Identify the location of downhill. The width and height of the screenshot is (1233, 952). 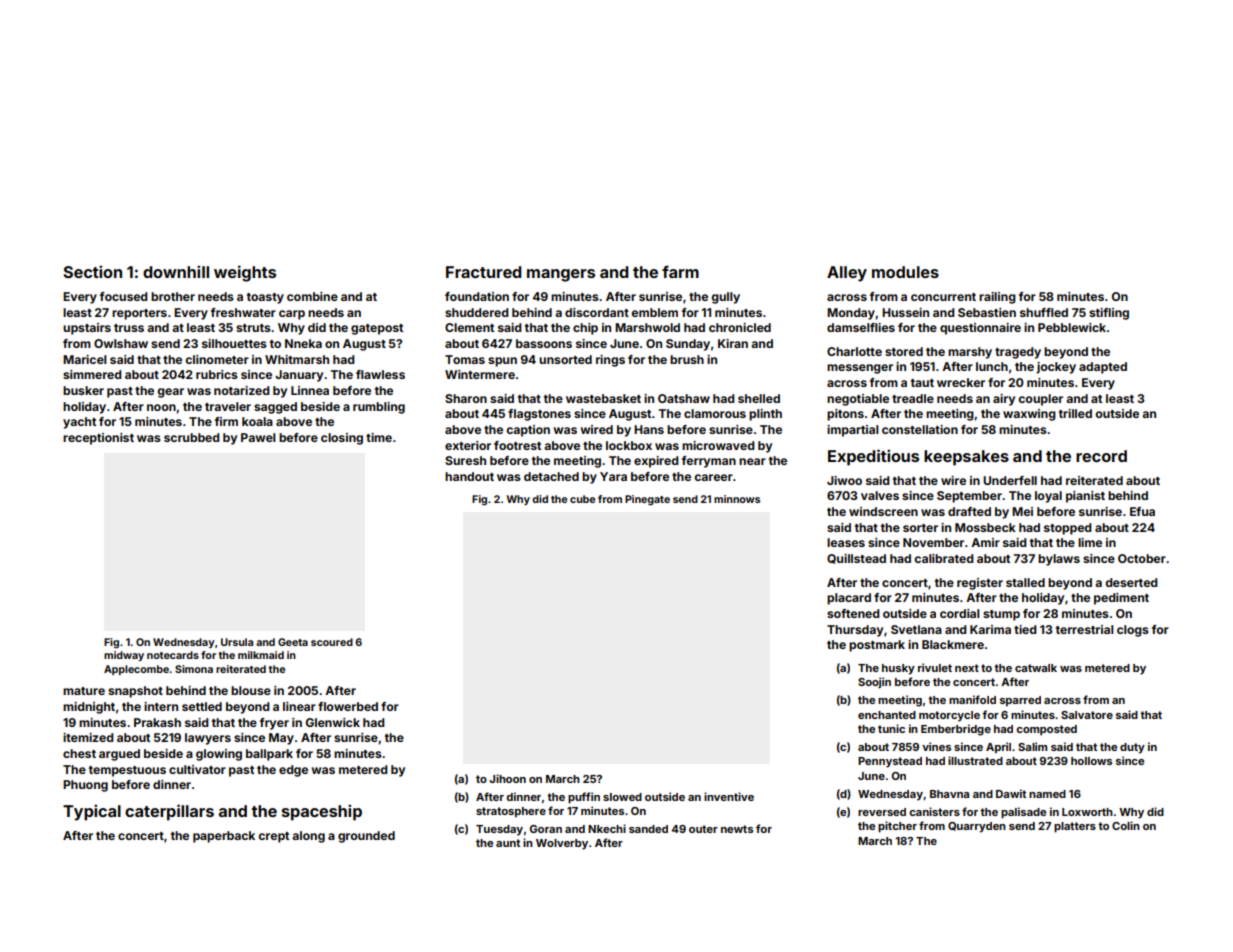
(176, 271).
